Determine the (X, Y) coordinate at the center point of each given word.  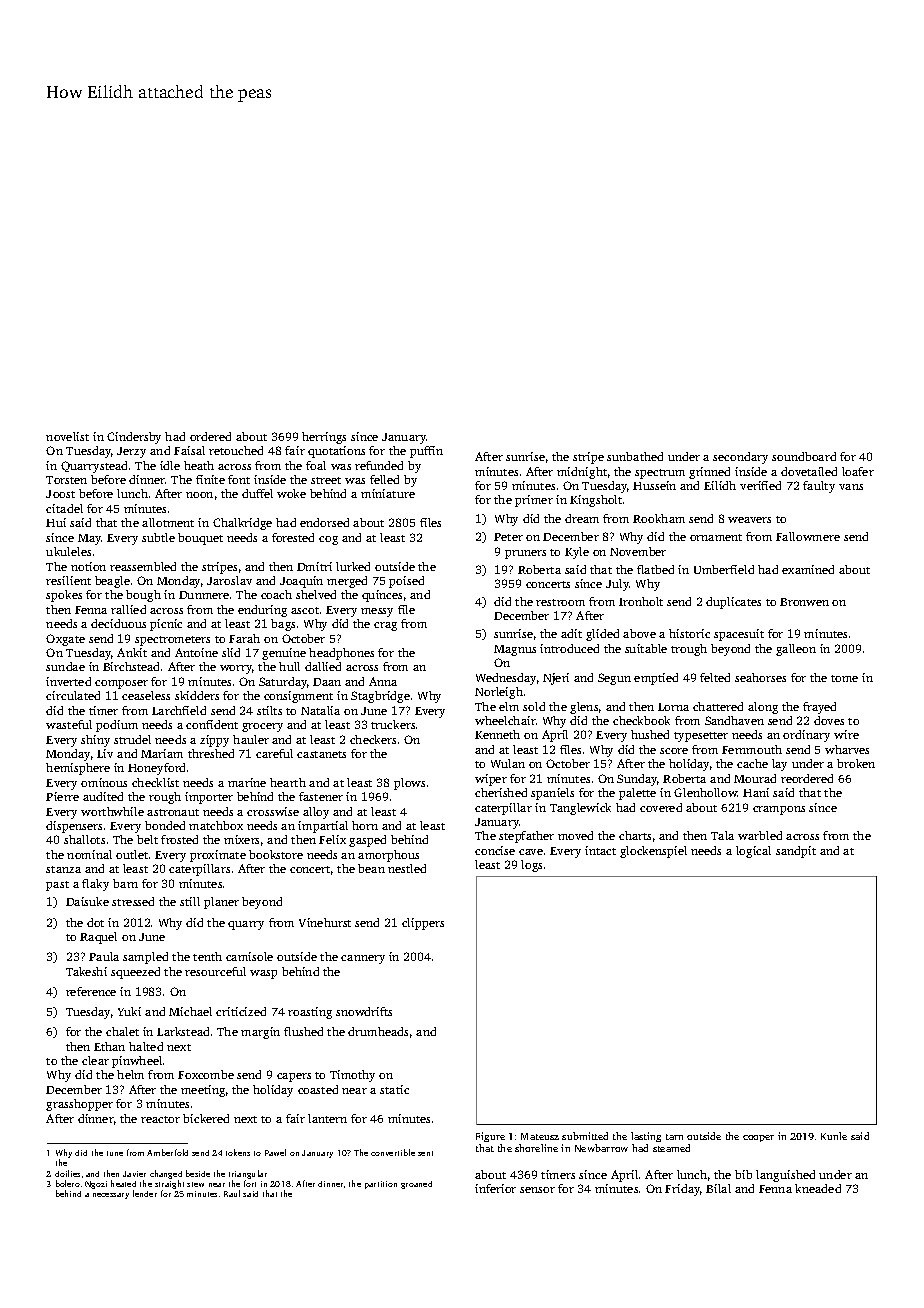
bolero (68, 1183)
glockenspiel (653, 852)
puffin (426, 452)
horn (365, 825)
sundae (65, 666)
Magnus (515, 650)
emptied (656, 679)
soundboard (804, 456)
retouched (236, 450)
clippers (423, 924)
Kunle (834, 1136)
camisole (249, 956)
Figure (490, 1137)
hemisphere (78, 769)
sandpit (796, 852)
